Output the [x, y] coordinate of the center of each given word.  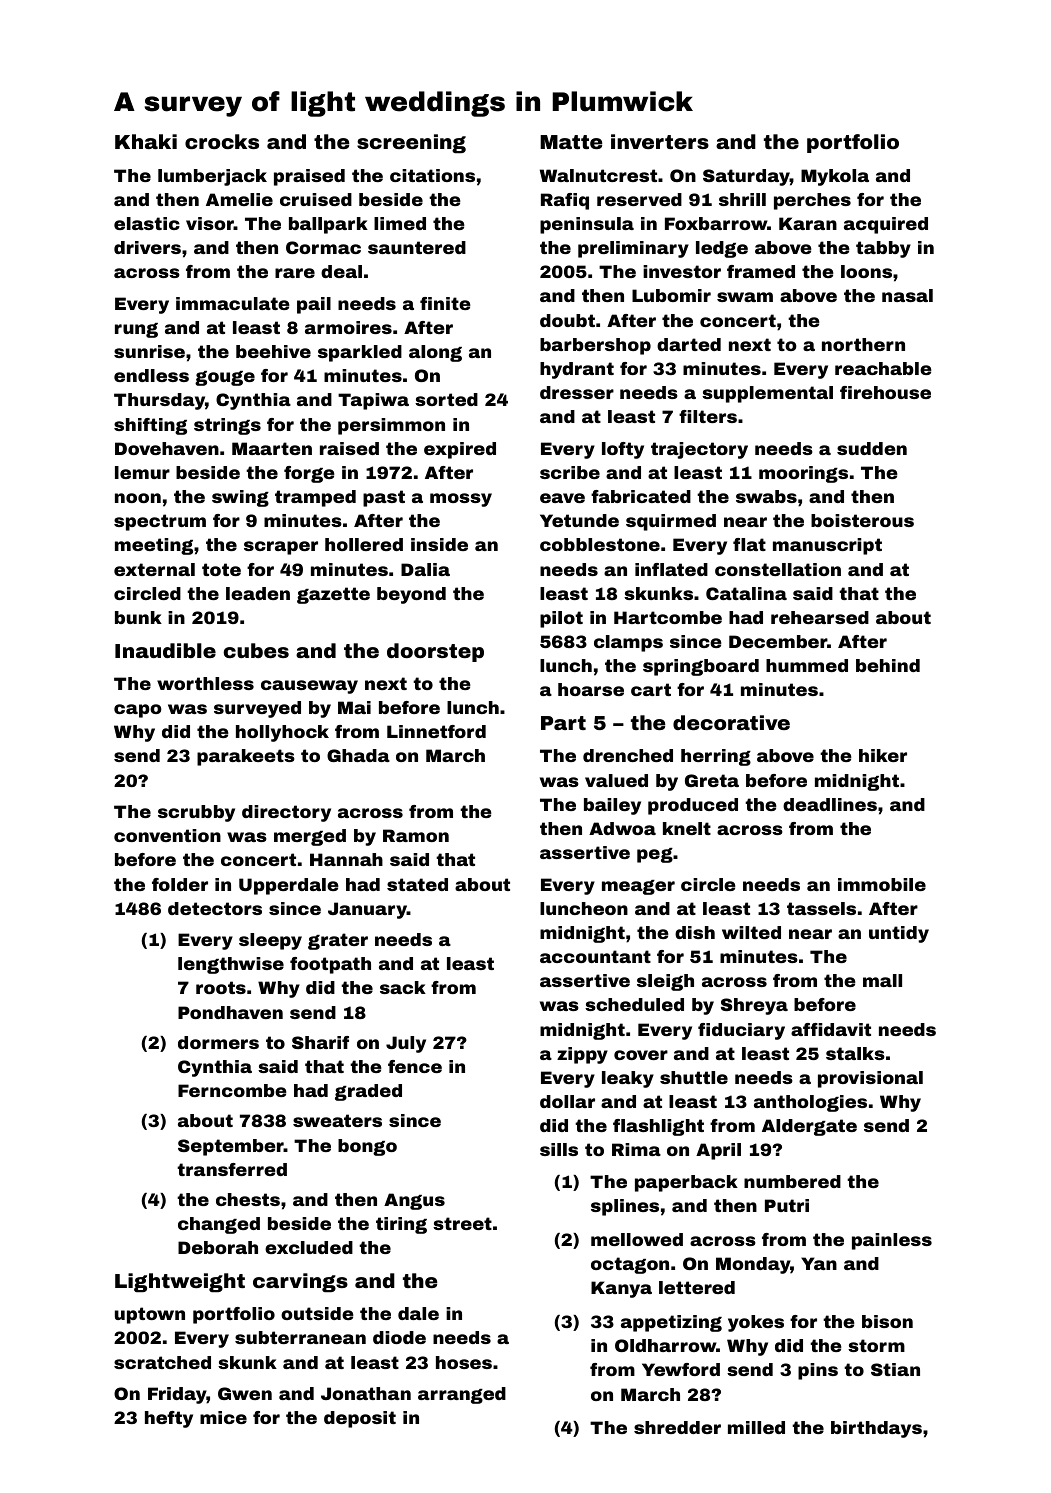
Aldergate [809, 1127]
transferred [232, 1169]
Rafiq [565, 201]
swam [745, 297]
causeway [309, 687]
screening [411, 144]
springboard [701, 667]
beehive [273, 351]
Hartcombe [668, 617]
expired [460, 450]
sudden [872, 448]
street [462, 1223]
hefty [169, 1419]
